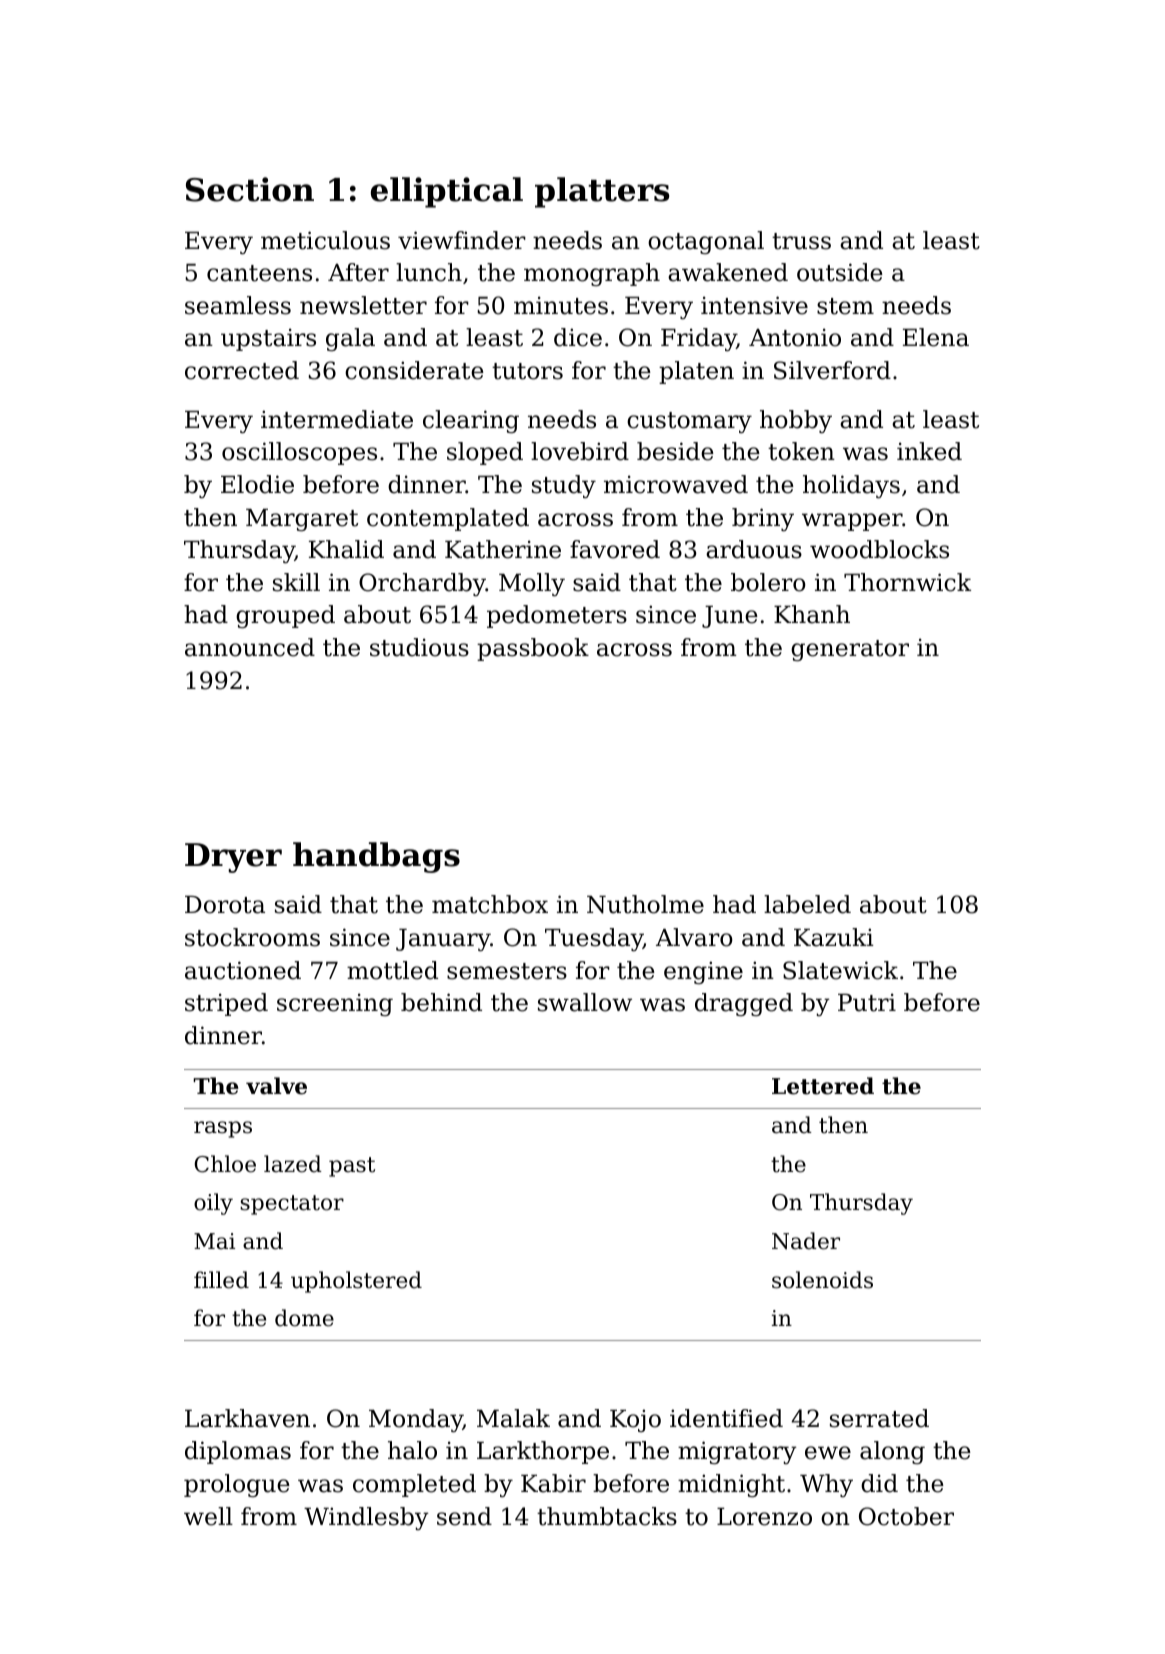 This screenshot has height=1654, width=1165. What do you see at coordinates (763, 519) in the screenshot?
I see `briny` at bounding box center [763, 519].
